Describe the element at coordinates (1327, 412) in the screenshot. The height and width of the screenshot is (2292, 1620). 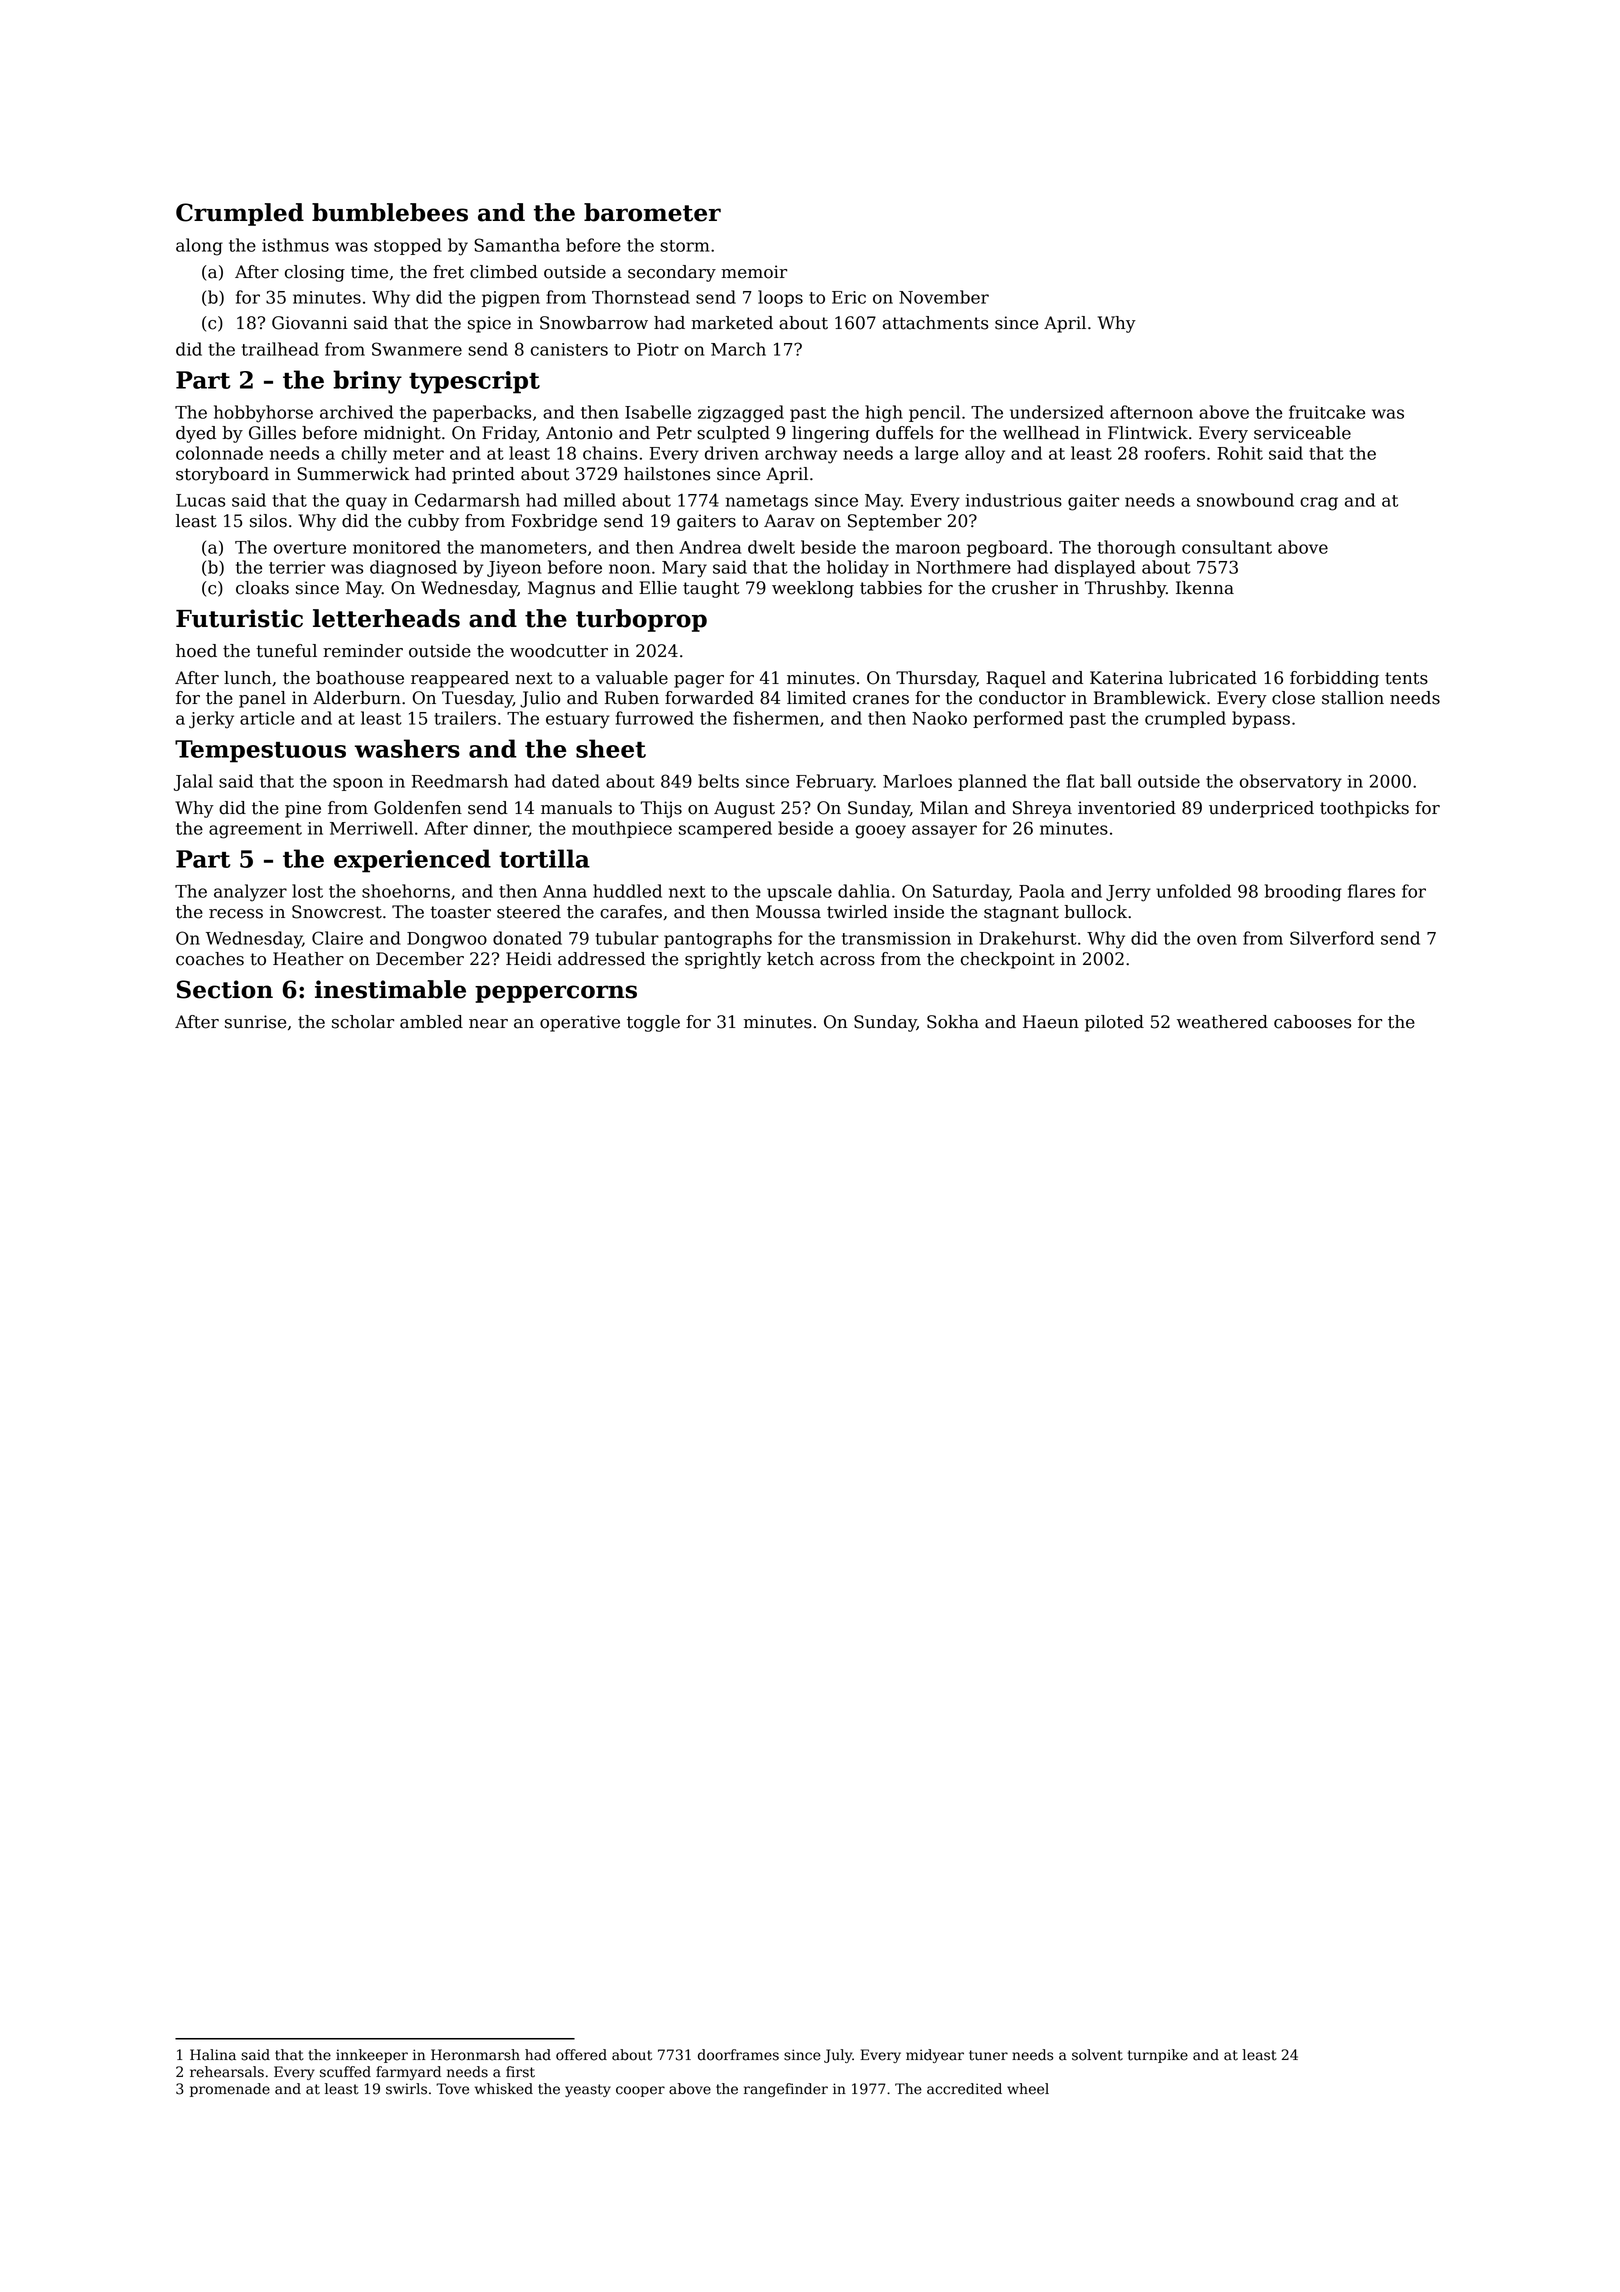
I see `fruitcake` at that location.
